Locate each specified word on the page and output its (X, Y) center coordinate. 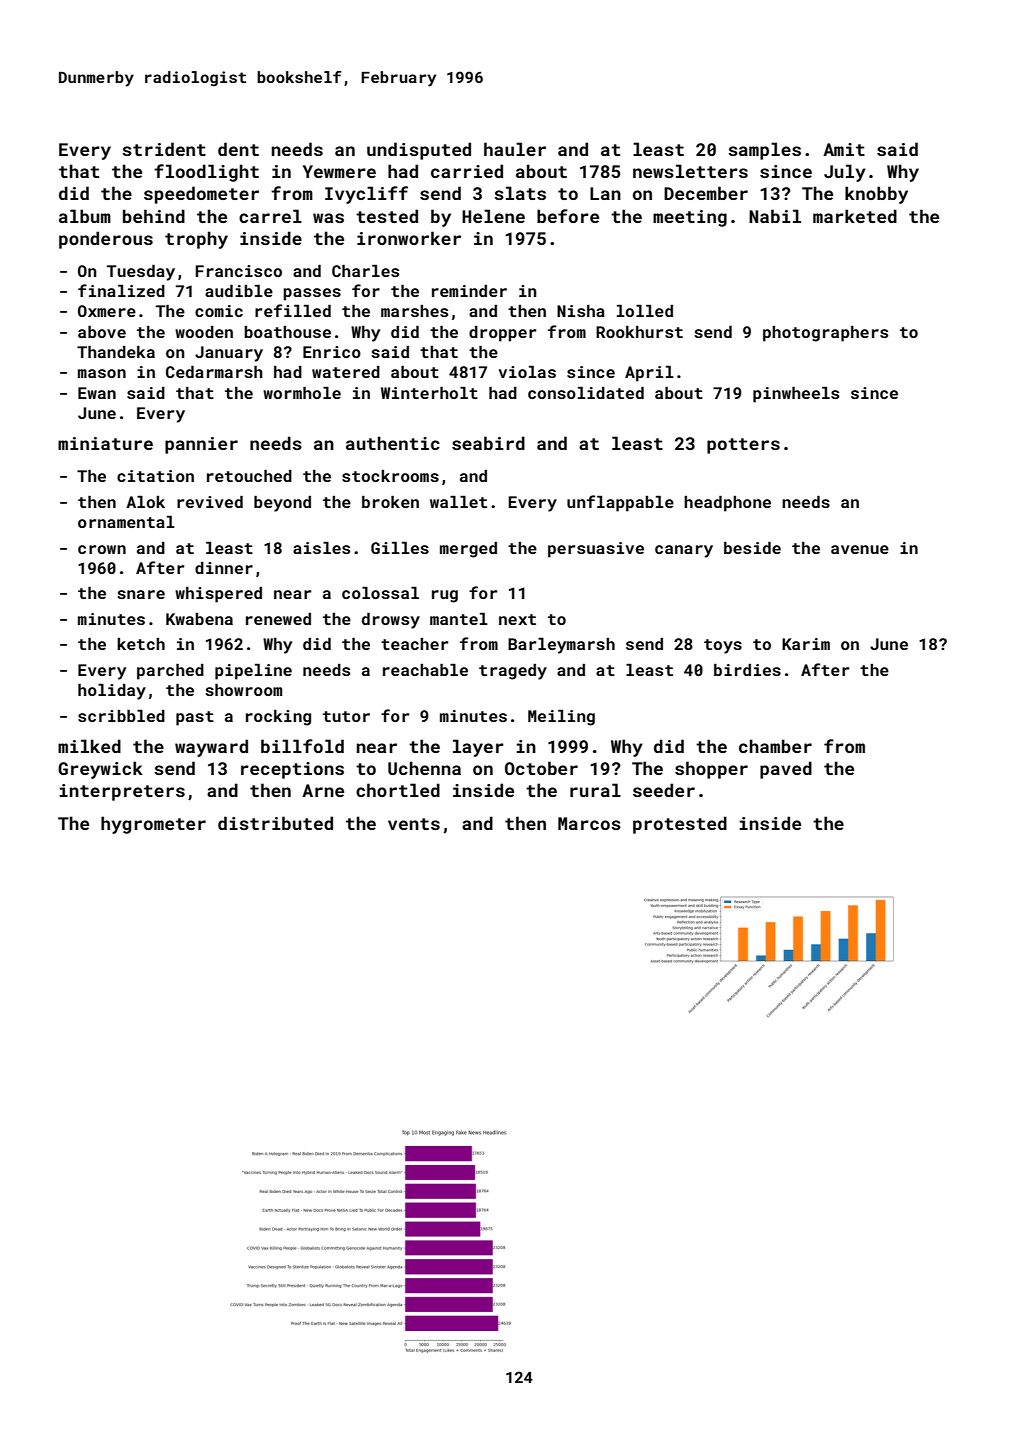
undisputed (419, 151)
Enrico (332, 352)
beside (752, 548)
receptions (292, 770)
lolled (645, 311)
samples (764, 151)
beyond (282, 504)
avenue (860, 549)
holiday (112, 692)
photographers (825, 334)
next (517, 619)
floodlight (206, 173)
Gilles (400, 548)
